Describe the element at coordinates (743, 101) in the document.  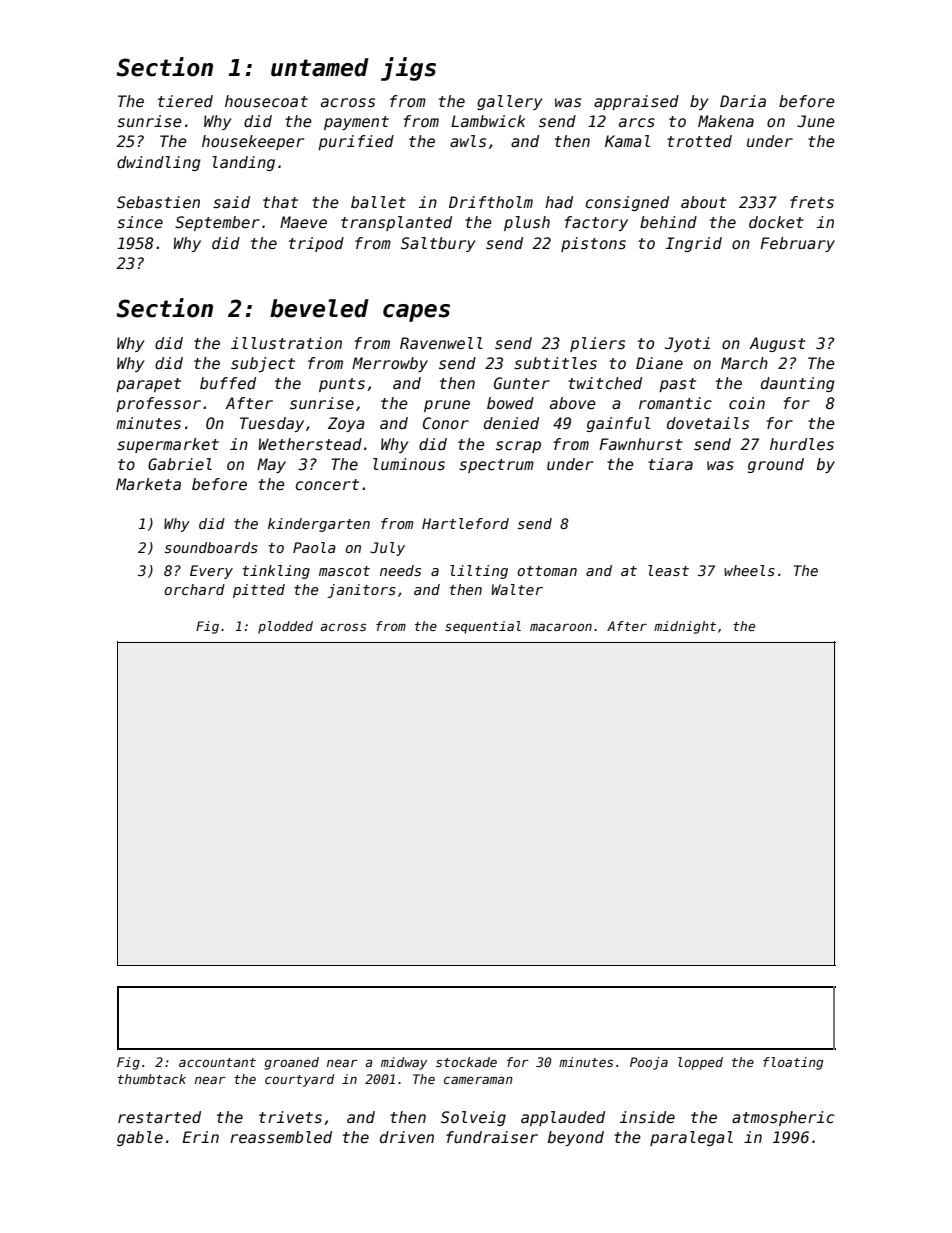
I see `Daria` at that location.
